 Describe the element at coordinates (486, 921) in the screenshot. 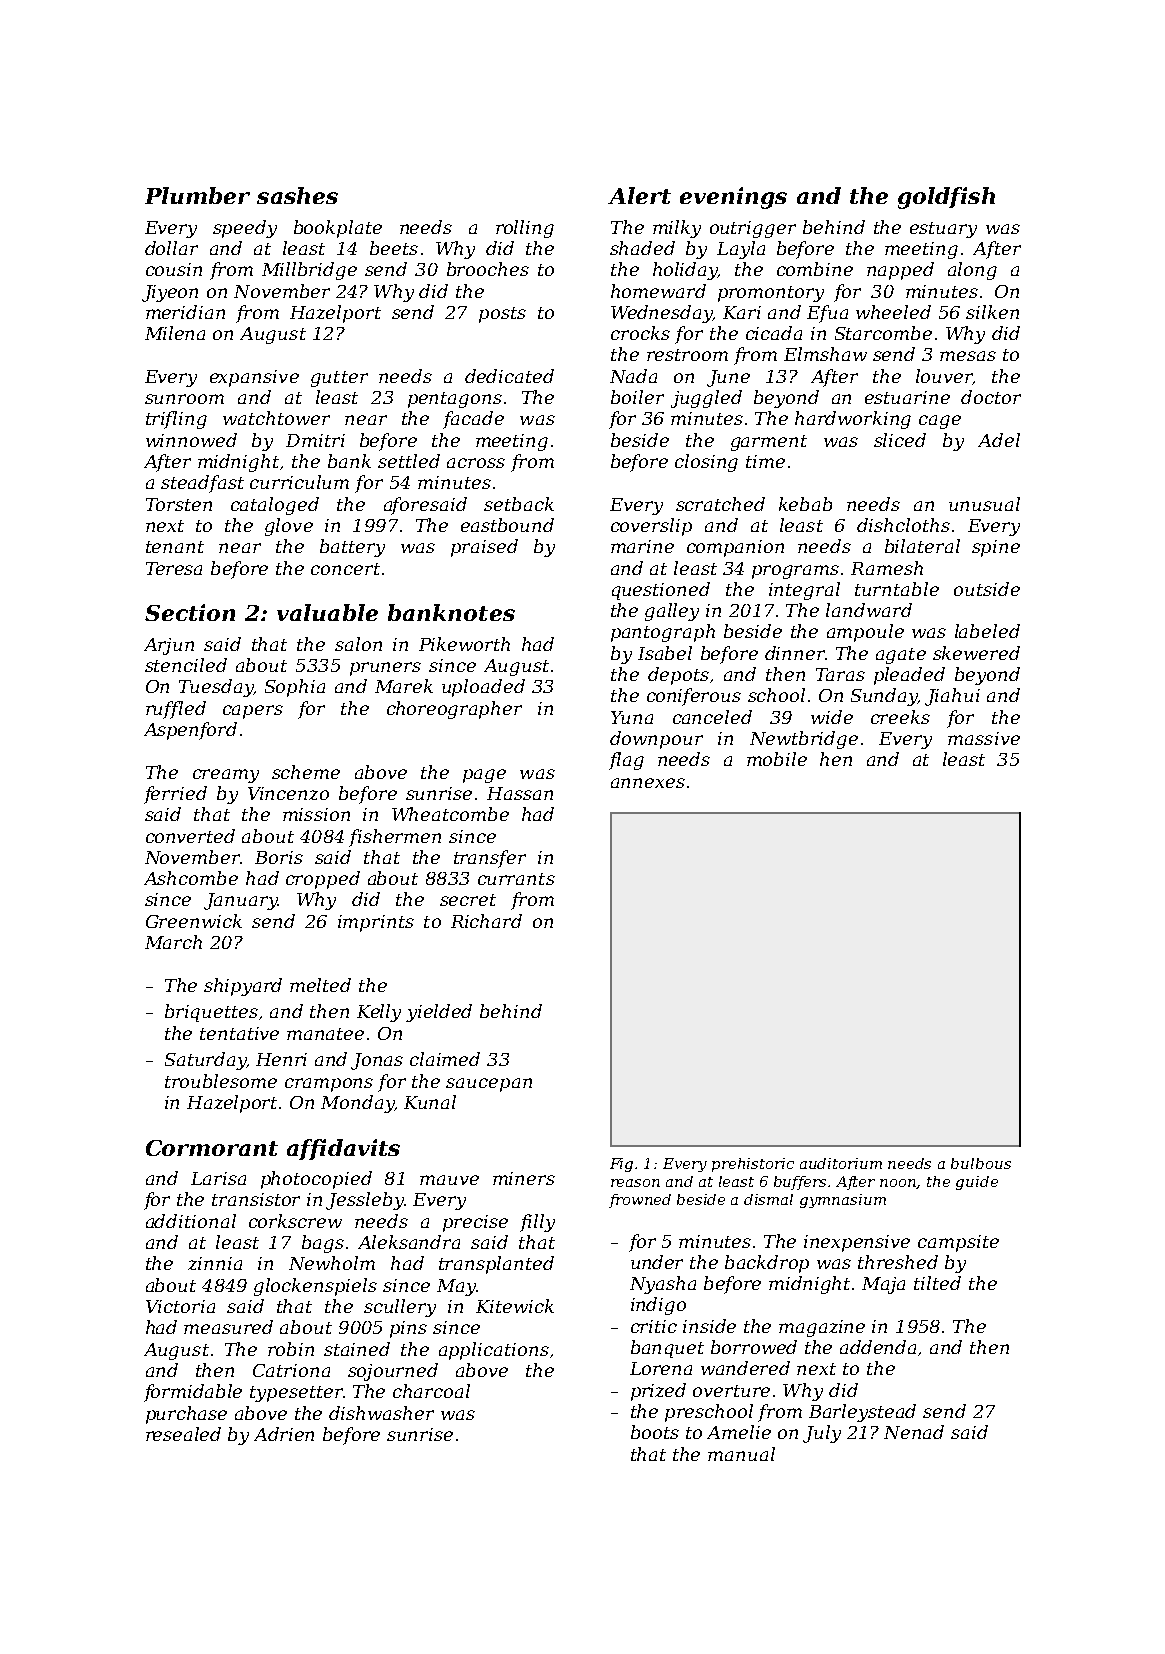

I see `Richard` at that location.
